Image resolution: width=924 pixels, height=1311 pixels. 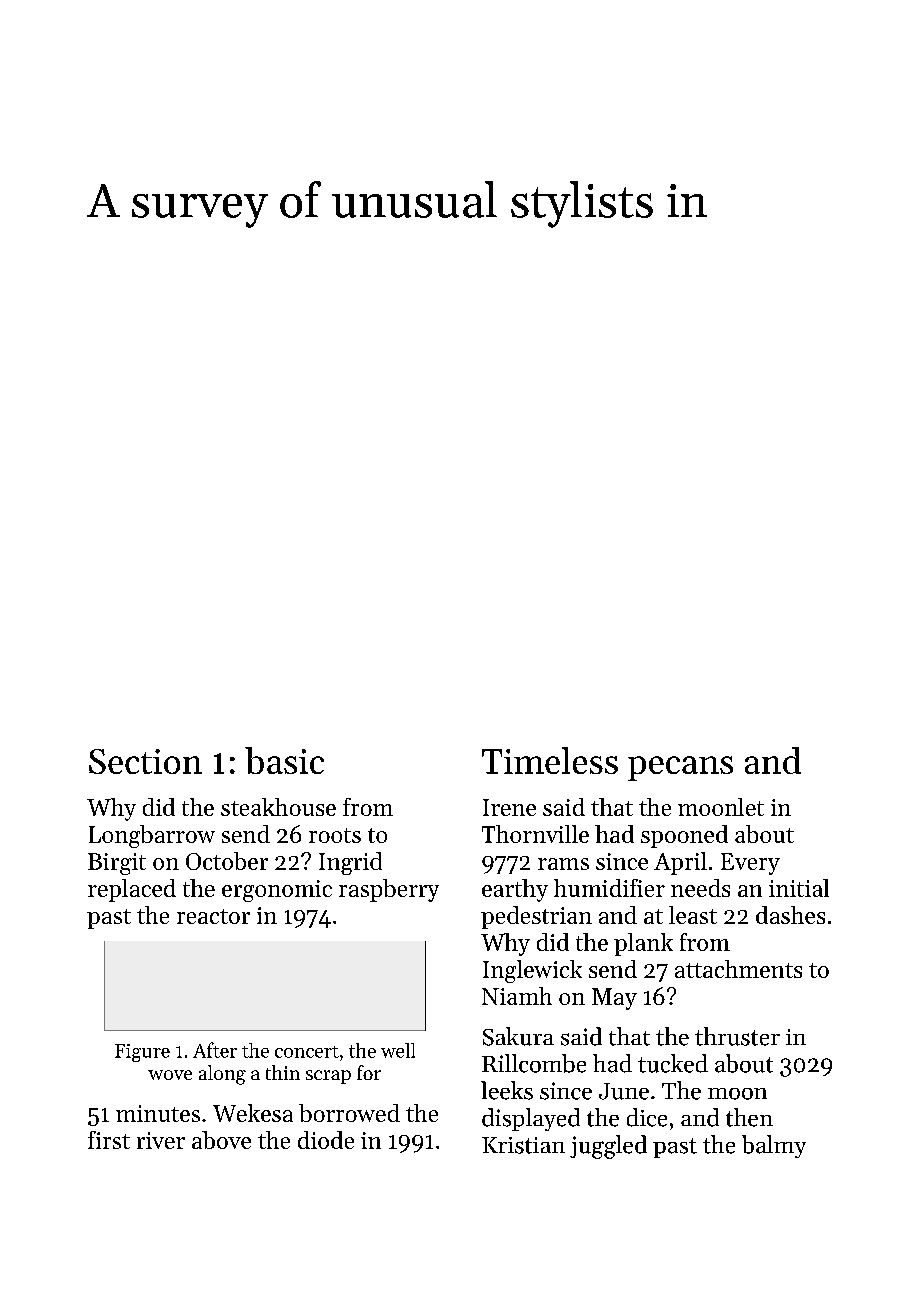 What do you see at coordinates (680, 768) in the screenshot?
I see `pecans` at bounding box center [680, 768].
